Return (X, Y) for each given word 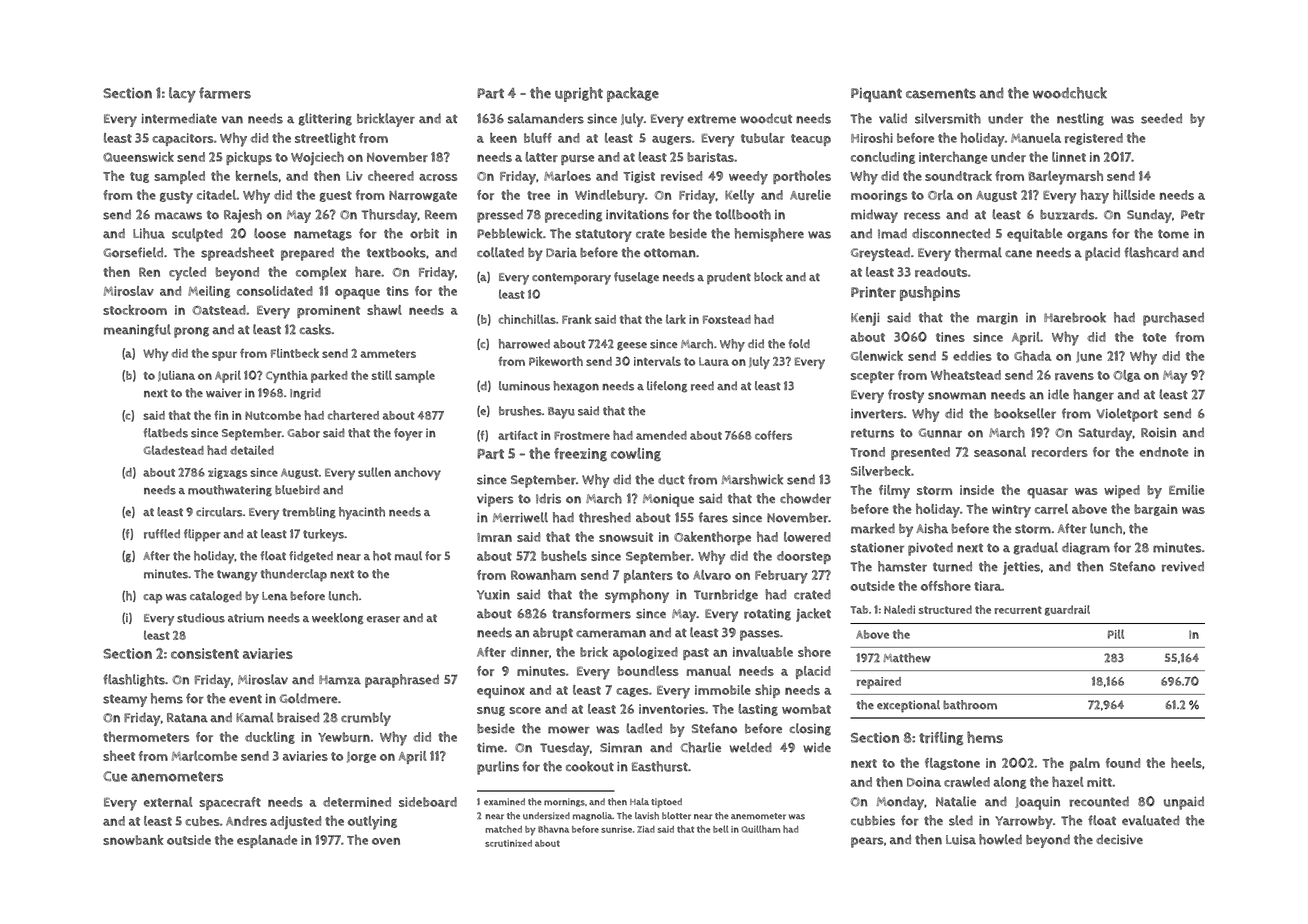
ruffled (162, 534)
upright (579, 94)
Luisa (961, 840)
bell (720, 829)
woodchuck (1070, 93)
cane (1018, 254)
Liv (354, 176)
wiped (1122, 491)
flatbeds (166, 433)
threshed (605, 517)
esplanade (267, 841)
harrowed (524, 344)
